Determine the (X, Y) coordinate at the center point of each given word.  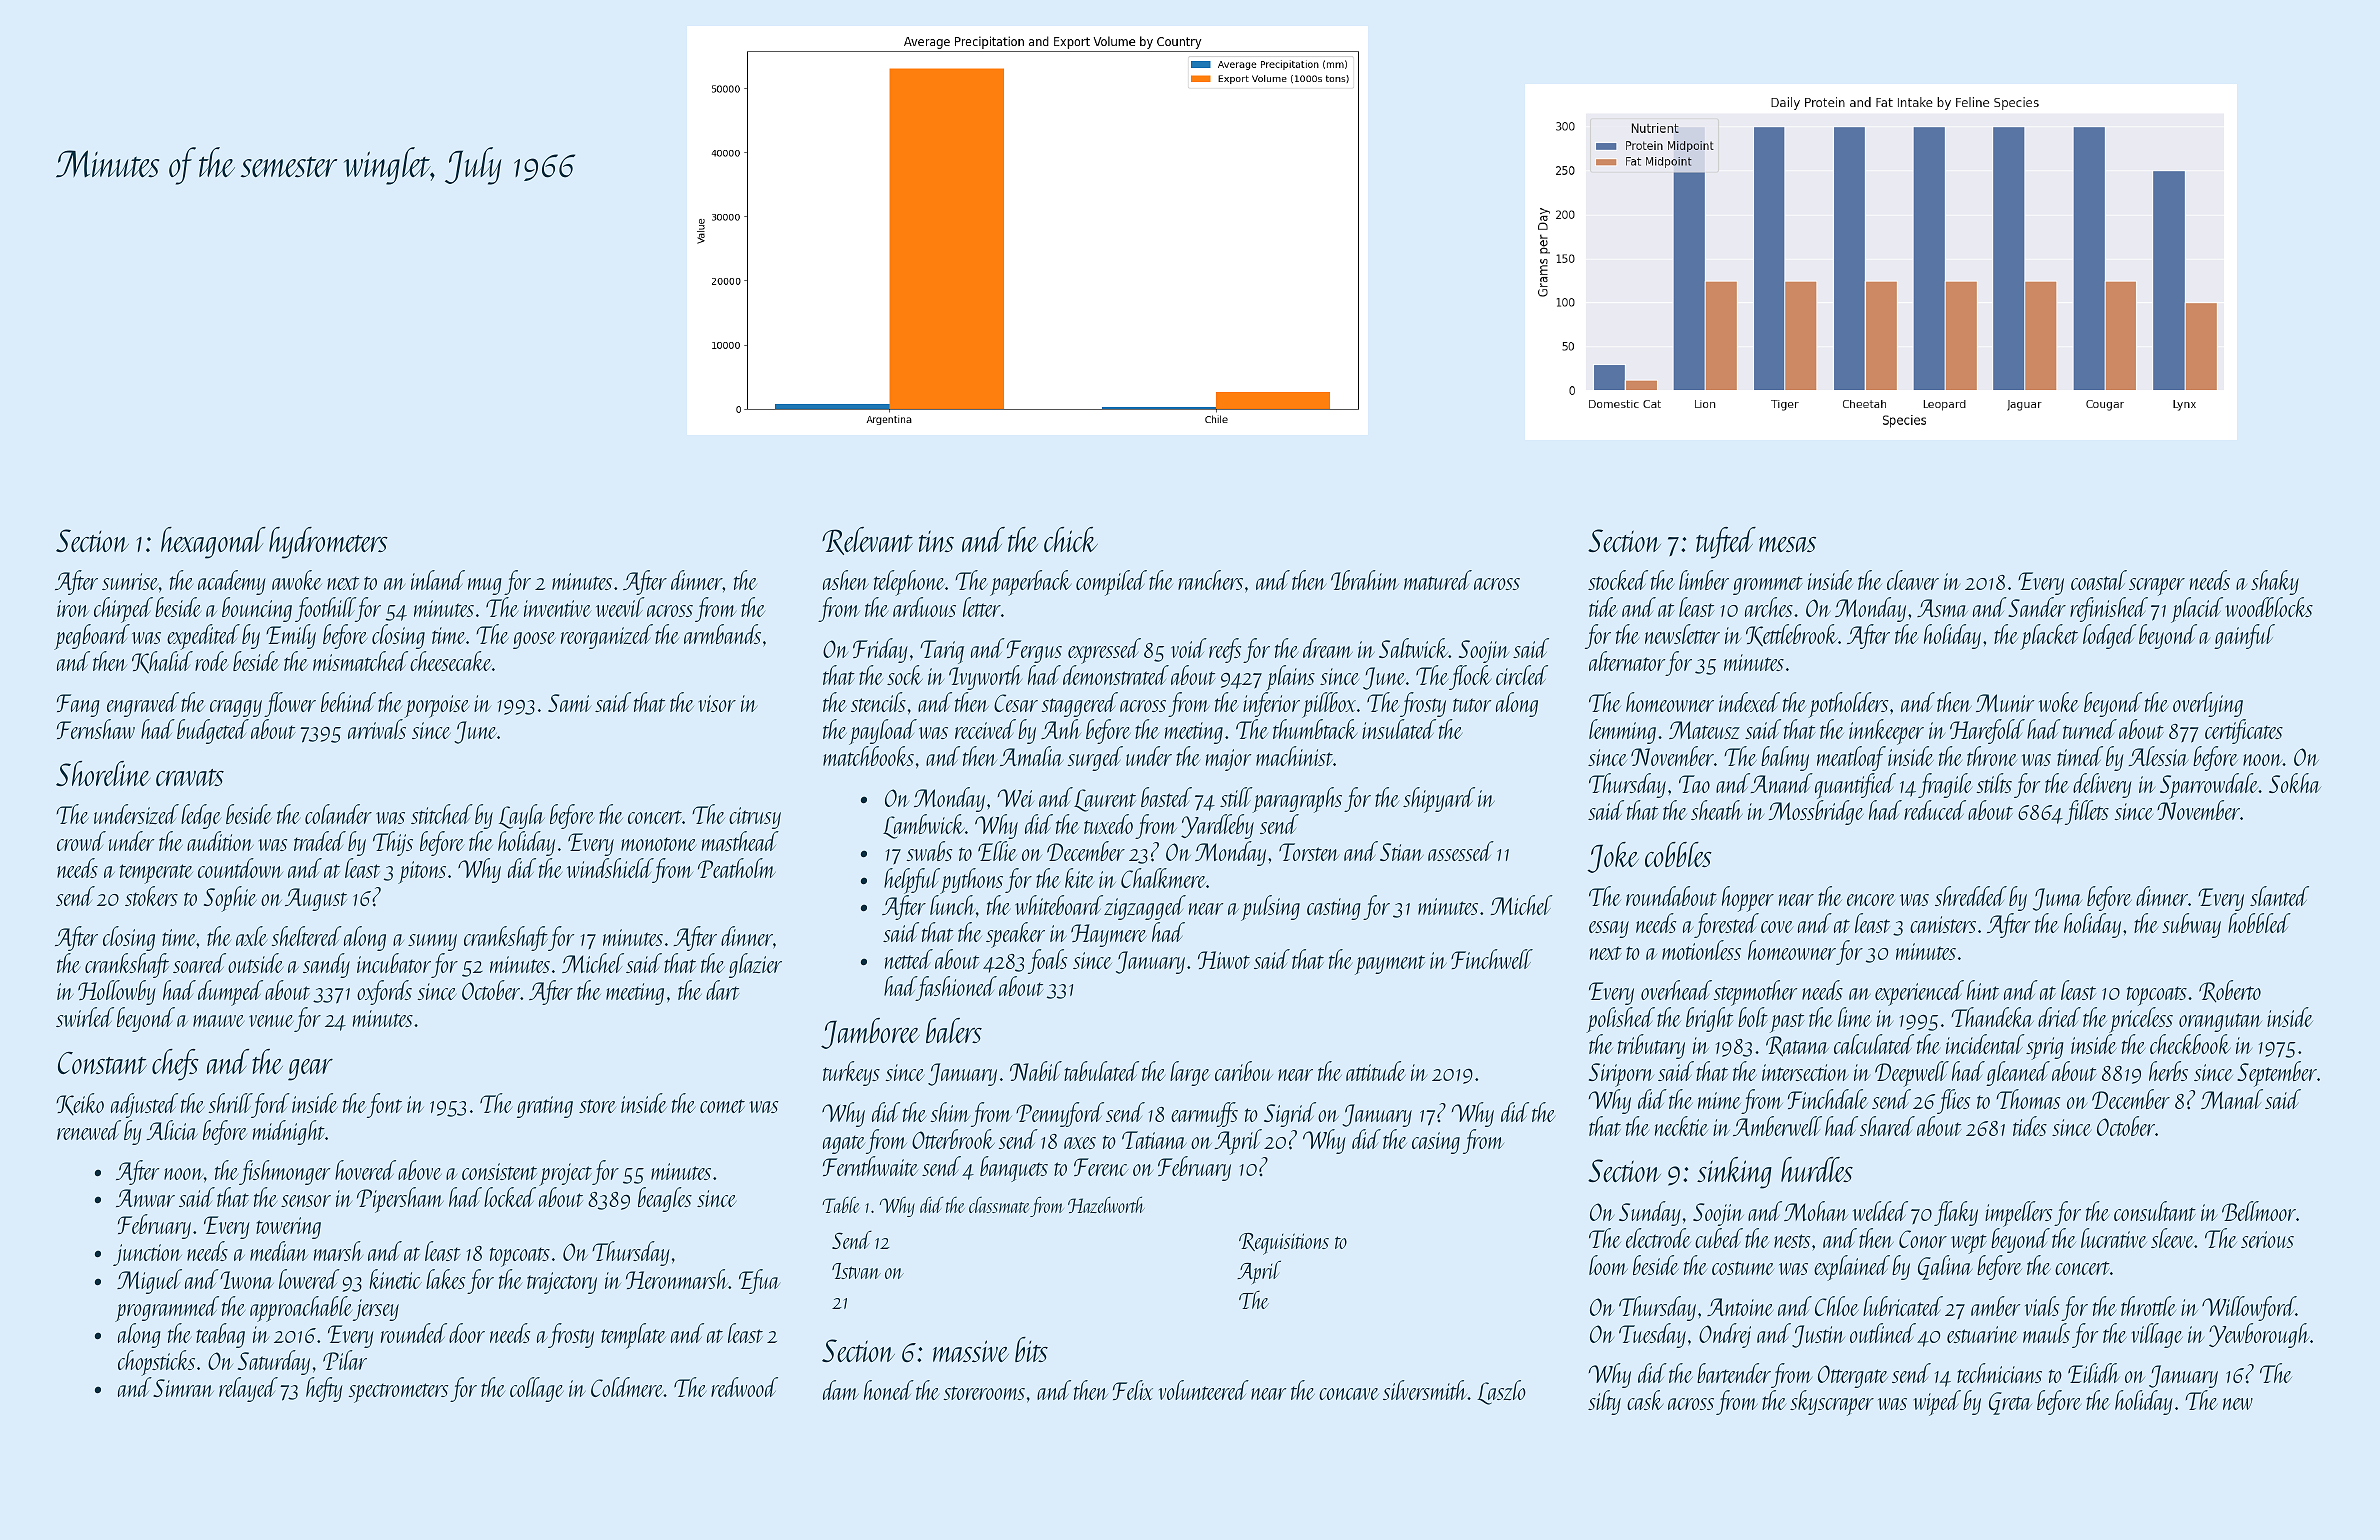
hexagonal (213, 543)
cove (1777, 927)
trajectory (562, 1283)
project (565, 1174)
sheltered (307, 936)
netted (909, 959)
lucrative (2114, 1238)
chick (1071, 539)
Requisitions (1284, 1244)
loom (1608, 1265)
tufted (1726, 543)
